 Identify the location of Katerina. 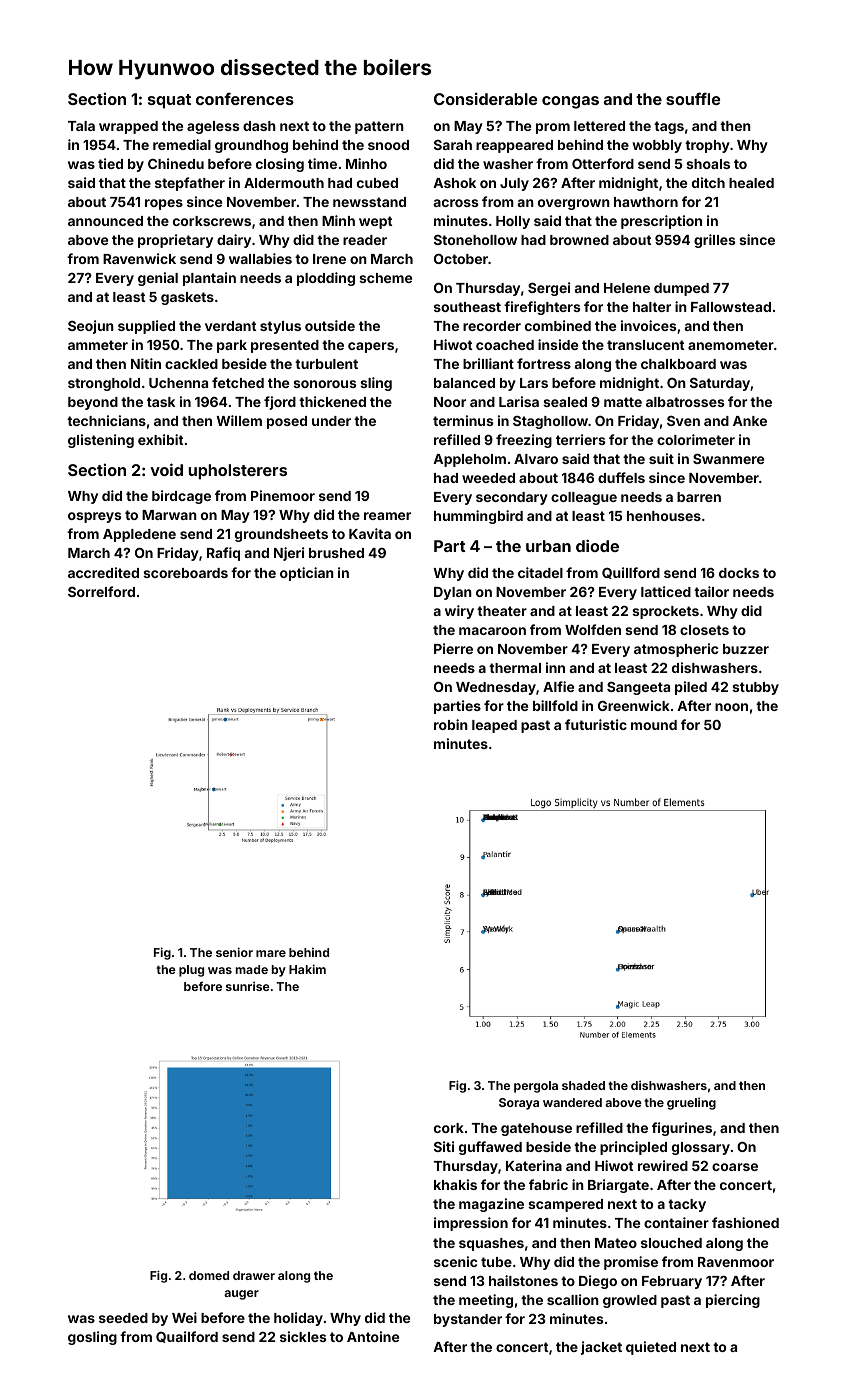
(534, 1165).
